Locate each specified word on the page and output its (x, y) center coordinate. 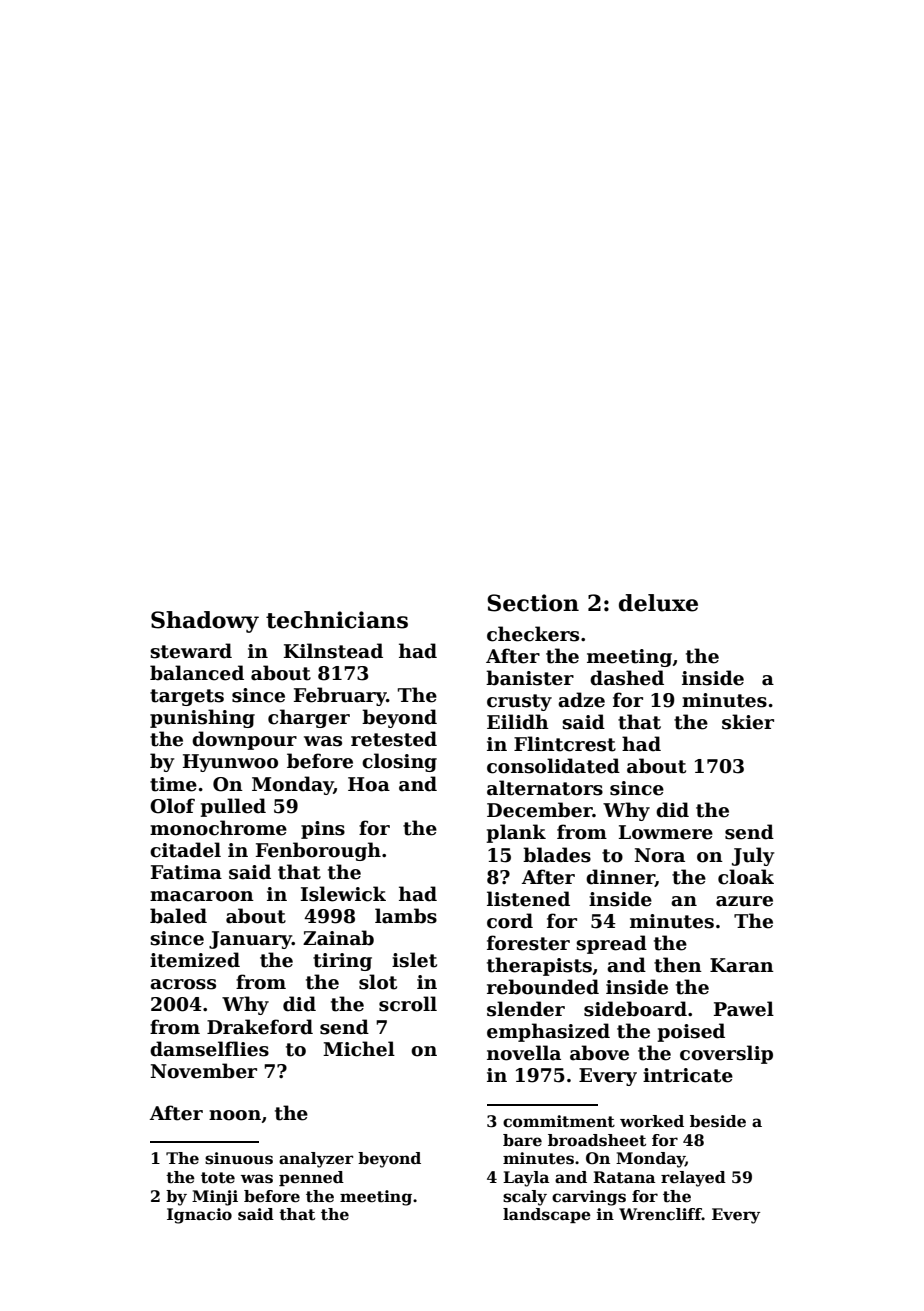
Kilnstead (333, 651)
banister (530, 678)
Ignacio (199, 1216)
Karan (742, 965)
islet (414, 960)
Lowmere (666, 832)
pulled (233, 807)
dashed (627, 678)
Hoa (369, 784)
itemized (195, 960)
